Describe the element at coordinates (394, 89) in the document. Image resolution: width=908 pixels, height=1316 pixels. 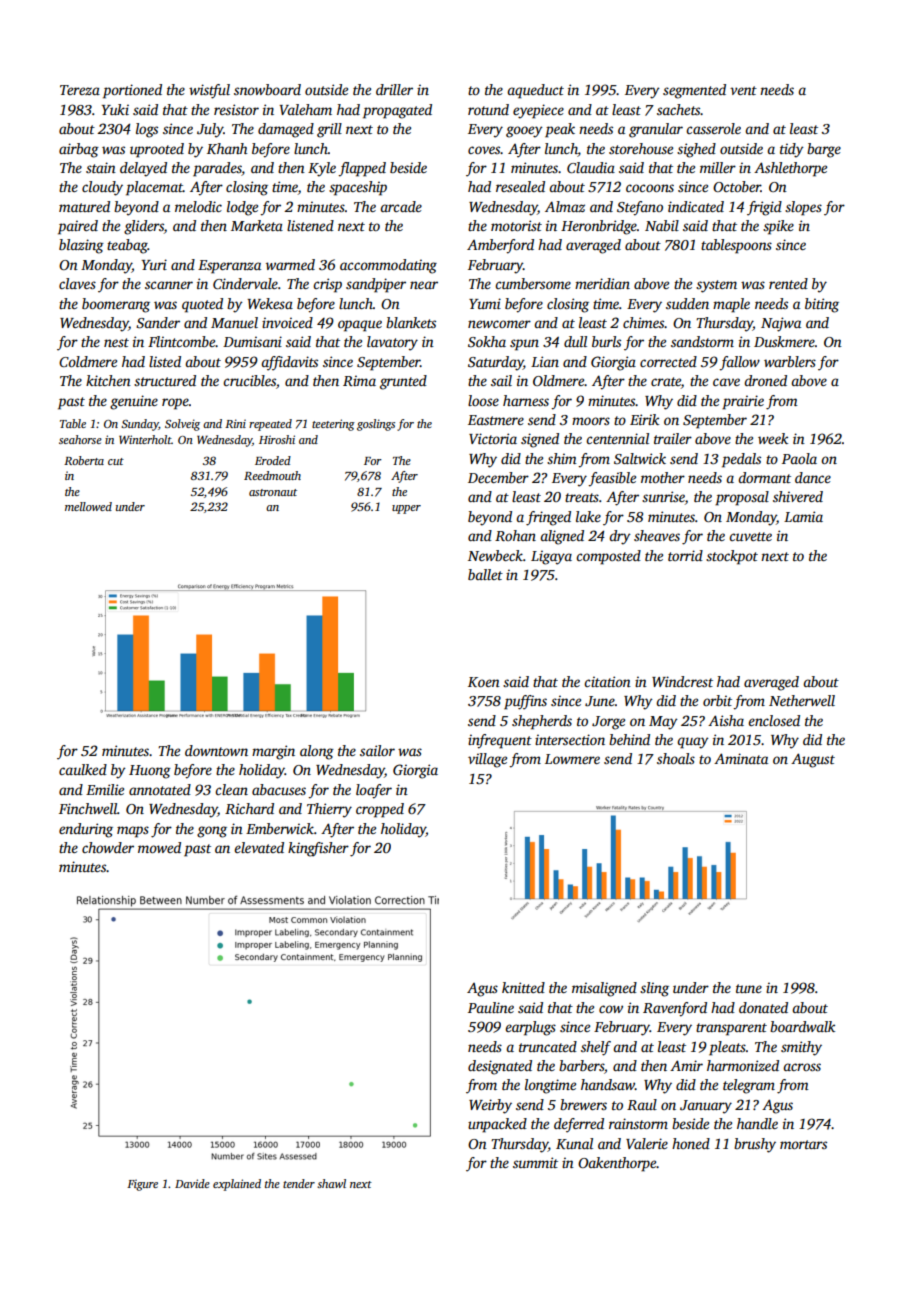
I see `driller` at that location.
